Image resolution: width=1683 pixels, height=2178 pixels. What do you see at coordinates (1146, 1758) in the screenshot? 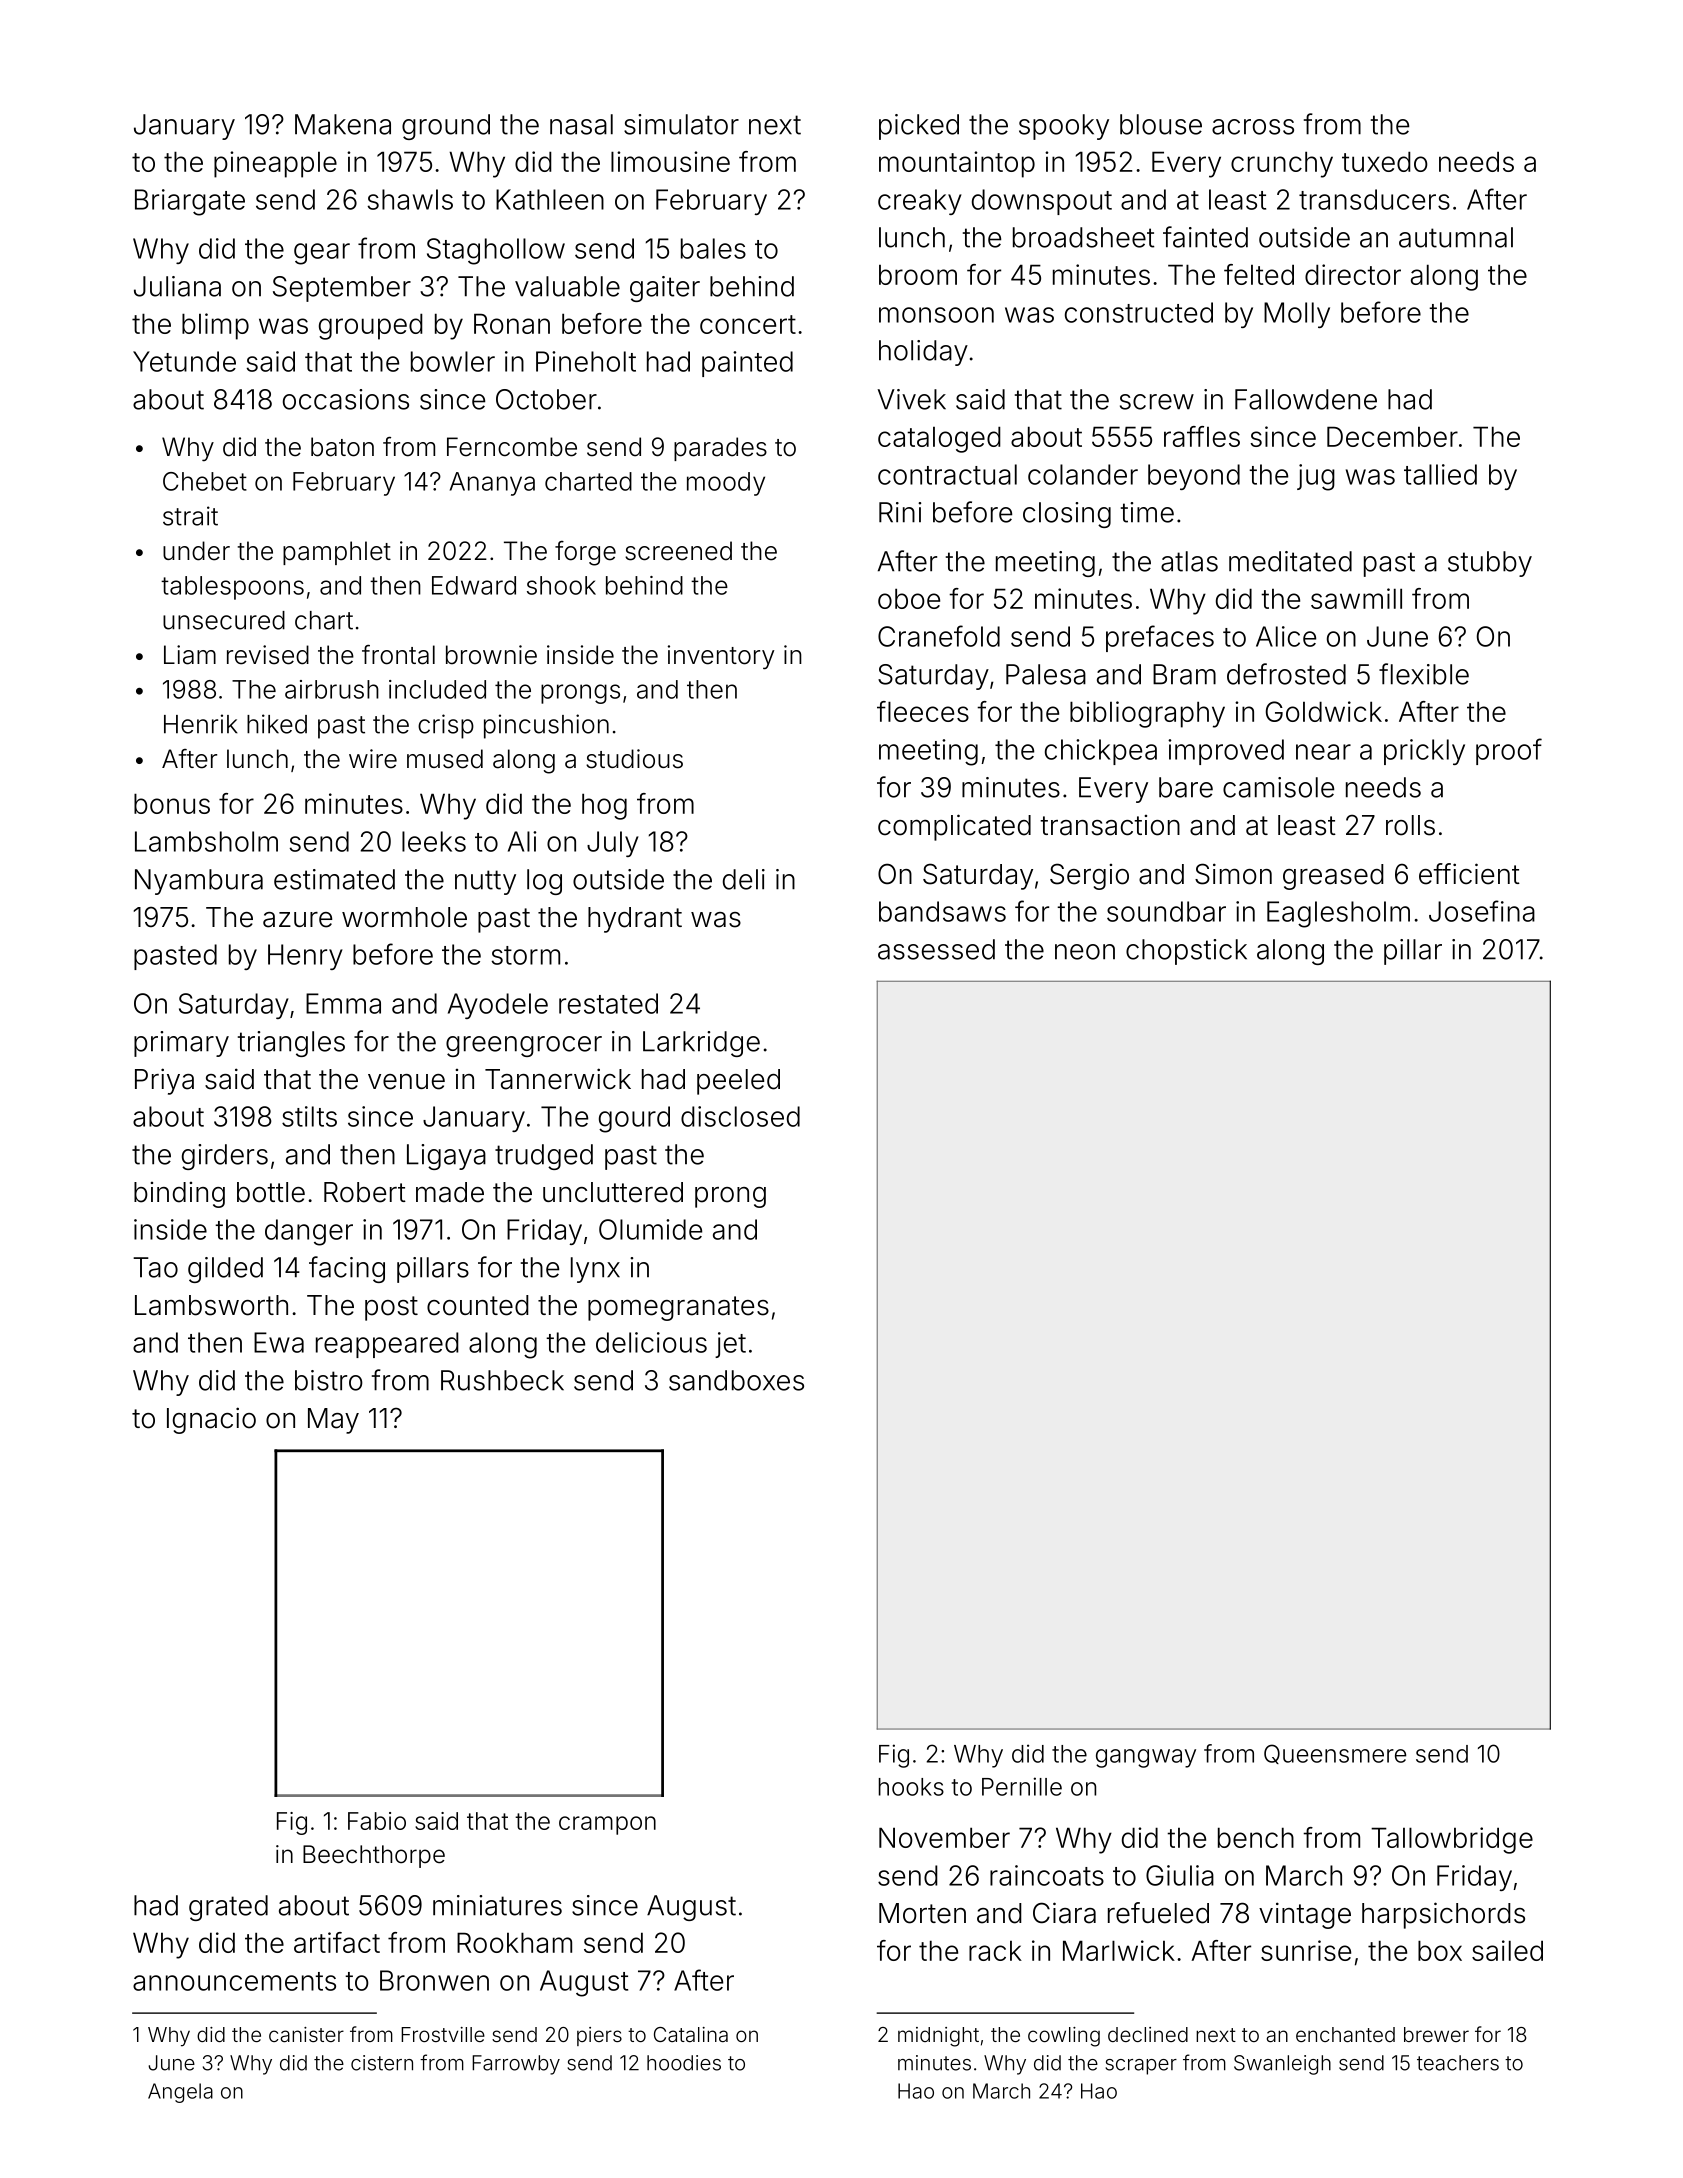
I see `gangway` at bounding box center [1146, 1758].
